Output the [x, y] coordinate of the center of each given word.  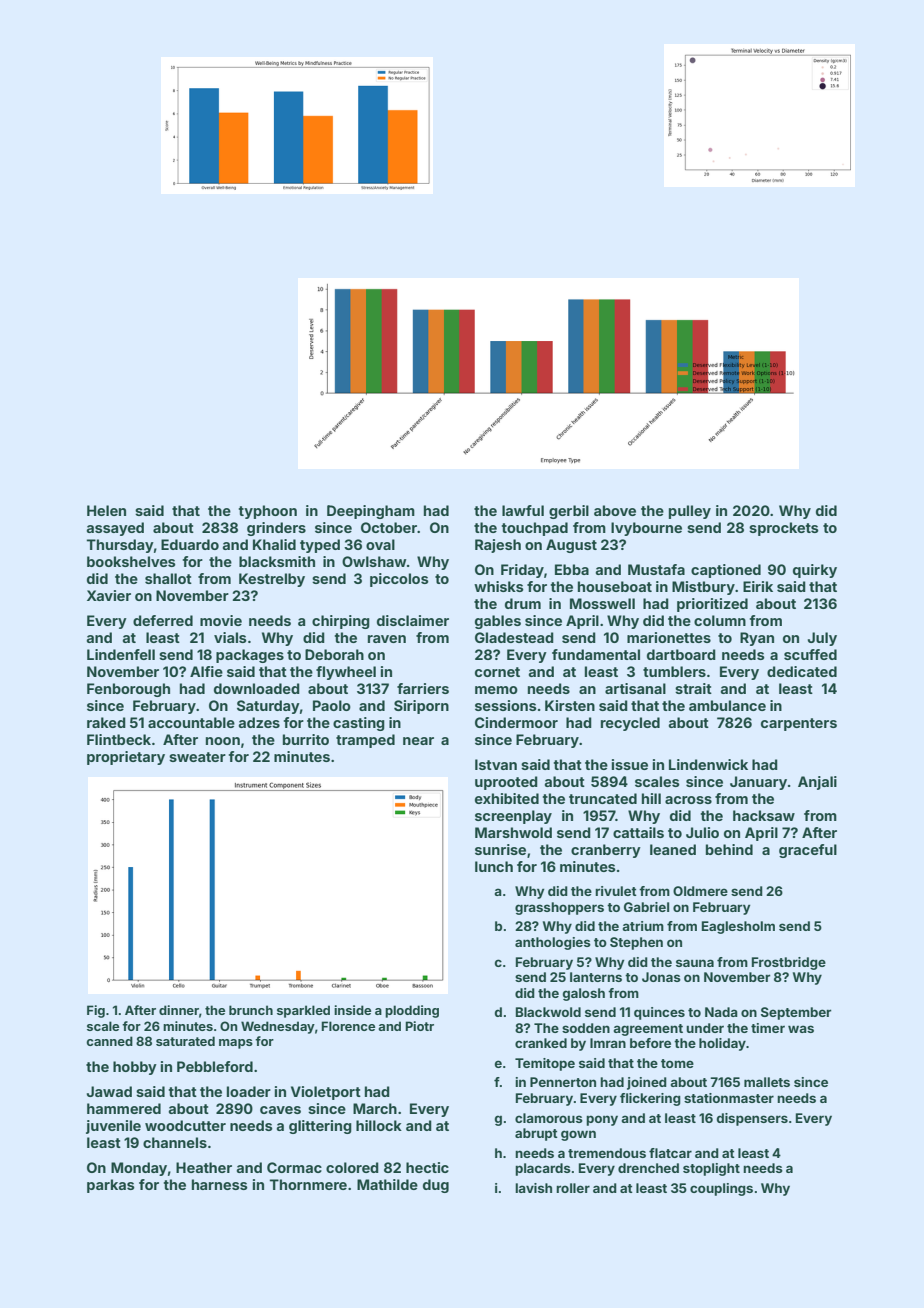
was [801, 1029]
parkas [111, 1186]
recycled [630, 724]
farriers [423, 688]
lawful [523, 510]
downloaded [257, 688]
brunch [251, 1010]
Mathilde [387, 1184]
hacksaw [764, 815]
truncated [603, 798]
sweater [197, 757]
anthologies [553, 943]
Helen [106, 510]
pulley [690, 512]
